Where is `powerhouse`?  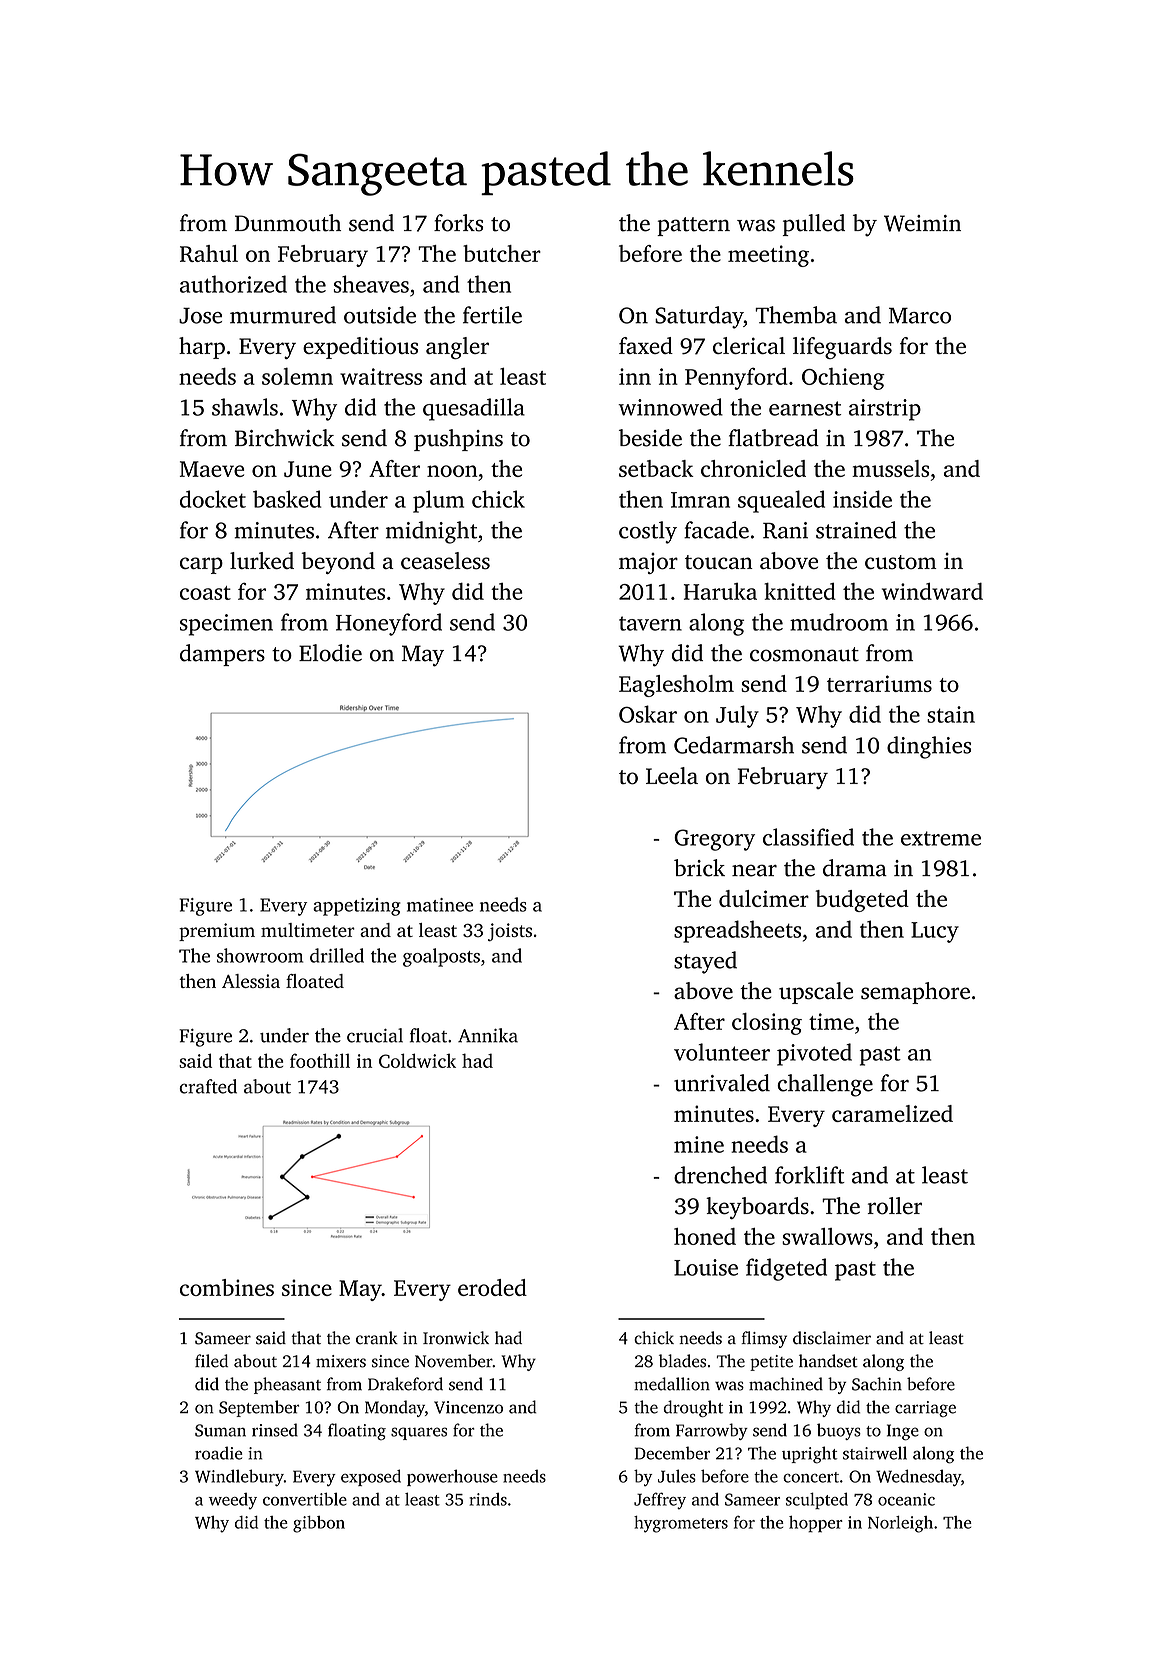 powerhouse is located at coordinates (452, 1477).
